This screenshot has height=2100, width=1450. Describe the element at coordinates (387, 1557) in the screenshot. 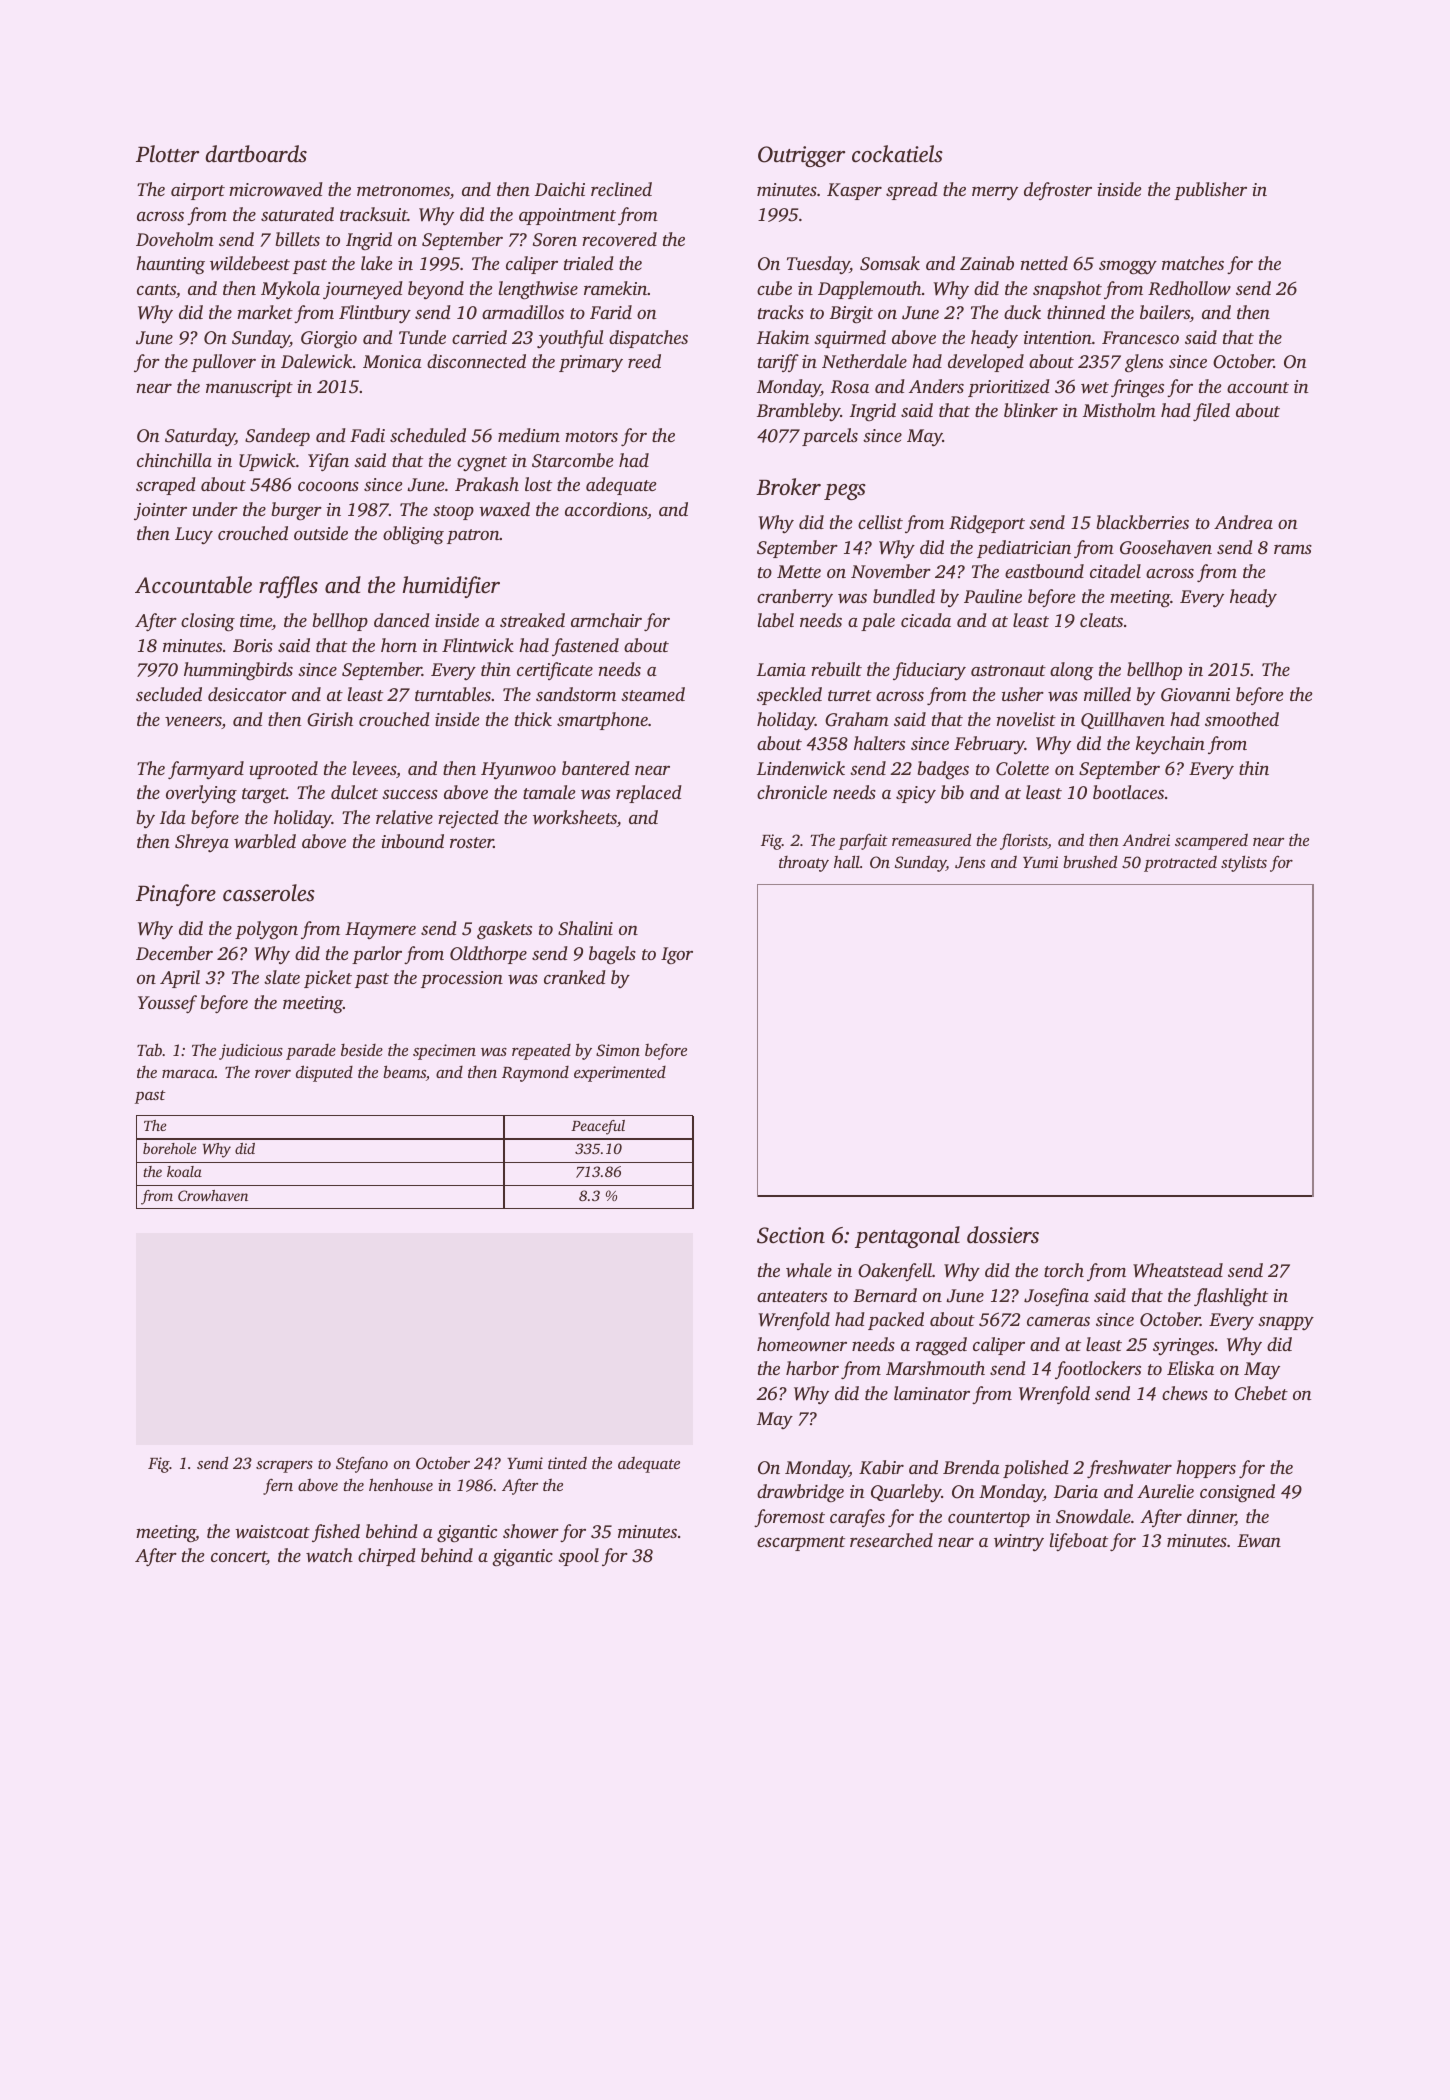

I see `chirped` at that location.
